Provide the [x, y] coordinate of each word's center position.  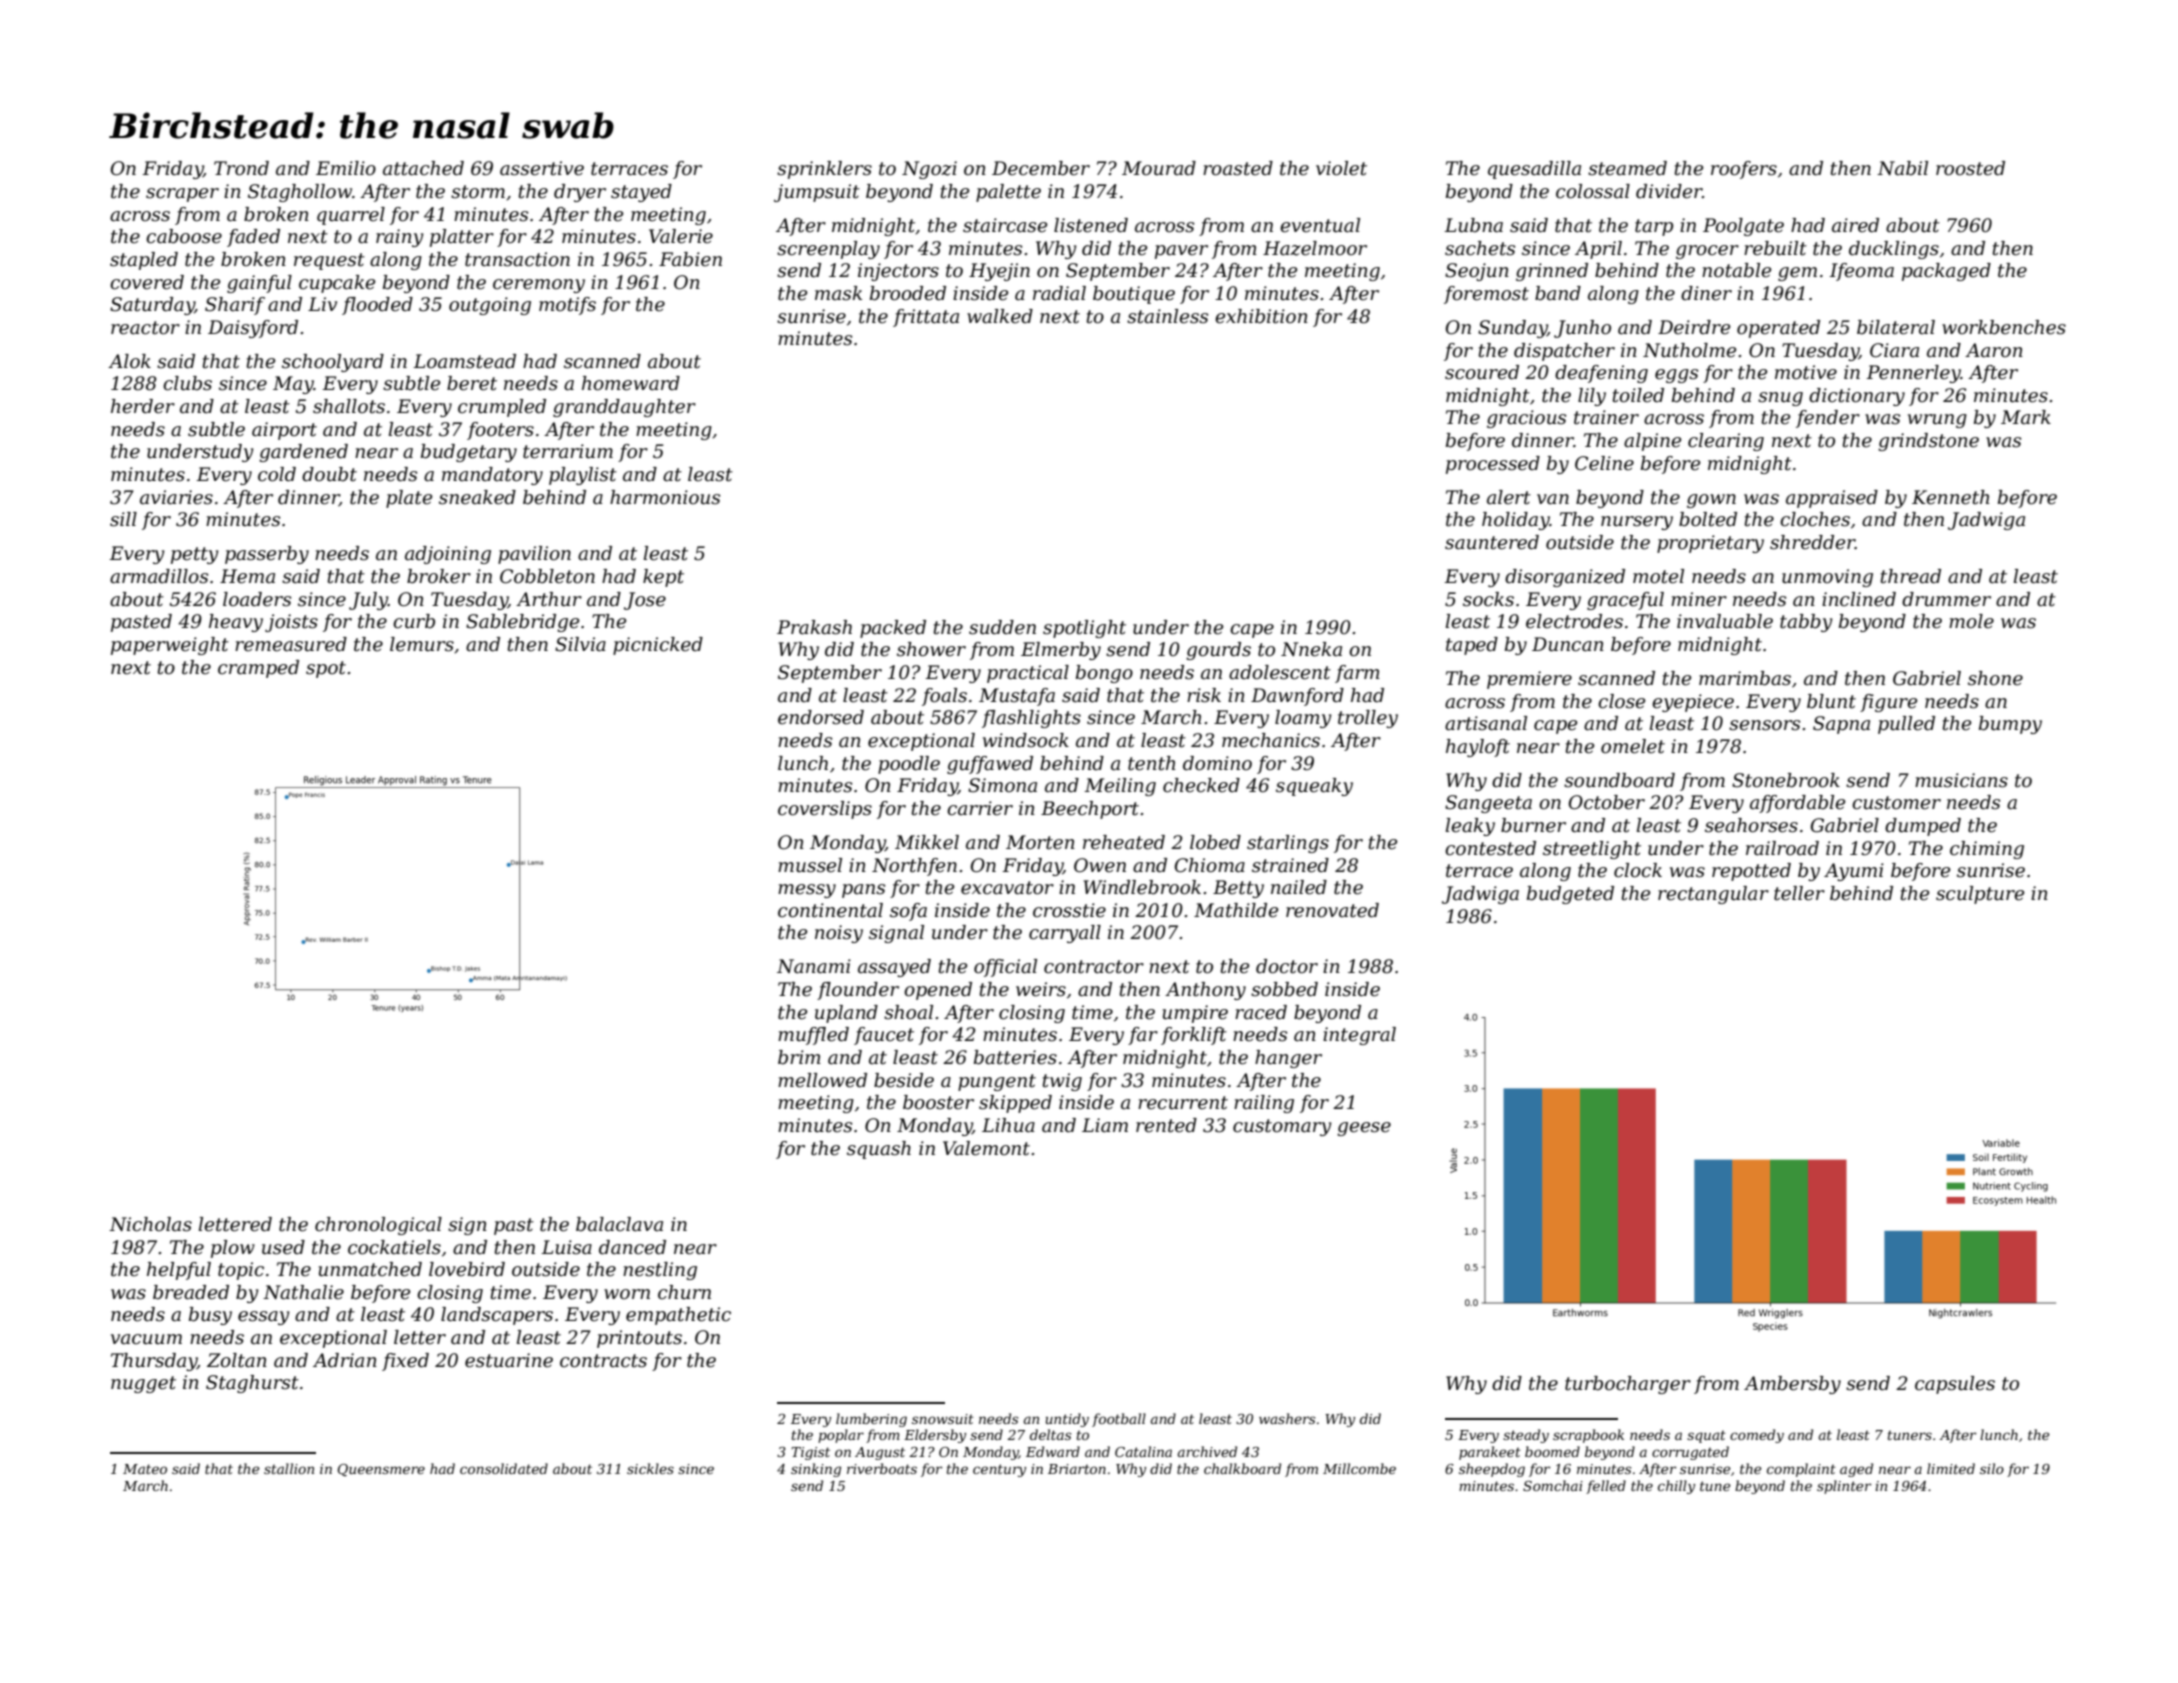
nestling [660, 1271]
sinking [816, 1470]
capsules [1955, 1385]
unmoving [1827, 578]
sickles [650, 1468]
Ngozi [929, 170]
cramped [258, 669]
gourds [1218, 651]
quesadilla [1534, 170]
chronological [378, 1226]
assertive [542, 168]
